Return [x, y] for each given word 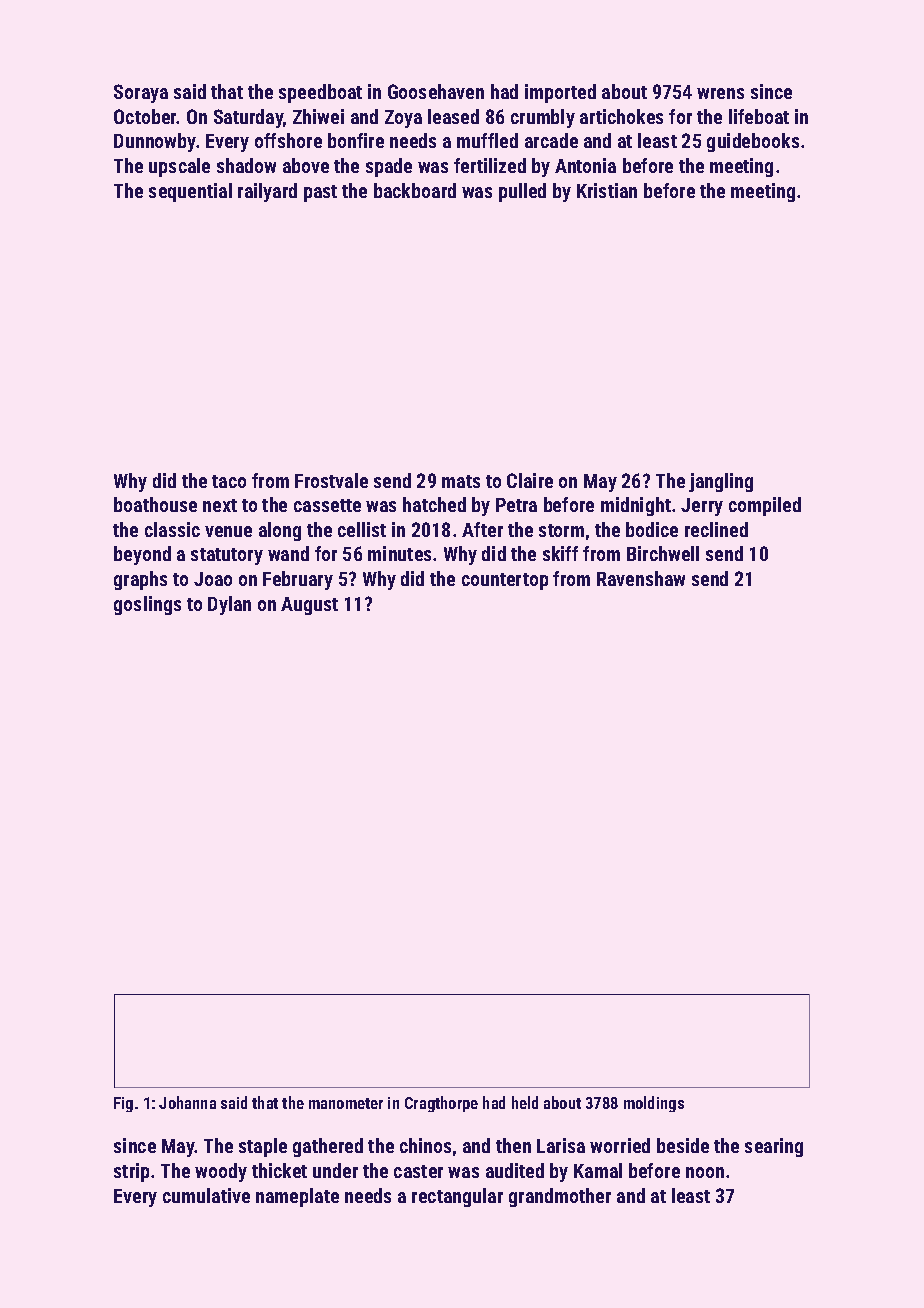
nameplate [297, 1197]
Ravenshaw [641, 578]
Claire [530, 480]
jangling [721, 482]
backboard [415, 190]
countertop [505, 581]
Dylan [229, 605]
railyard [267, 192]
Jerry [702, 507]
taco [229, 481]
